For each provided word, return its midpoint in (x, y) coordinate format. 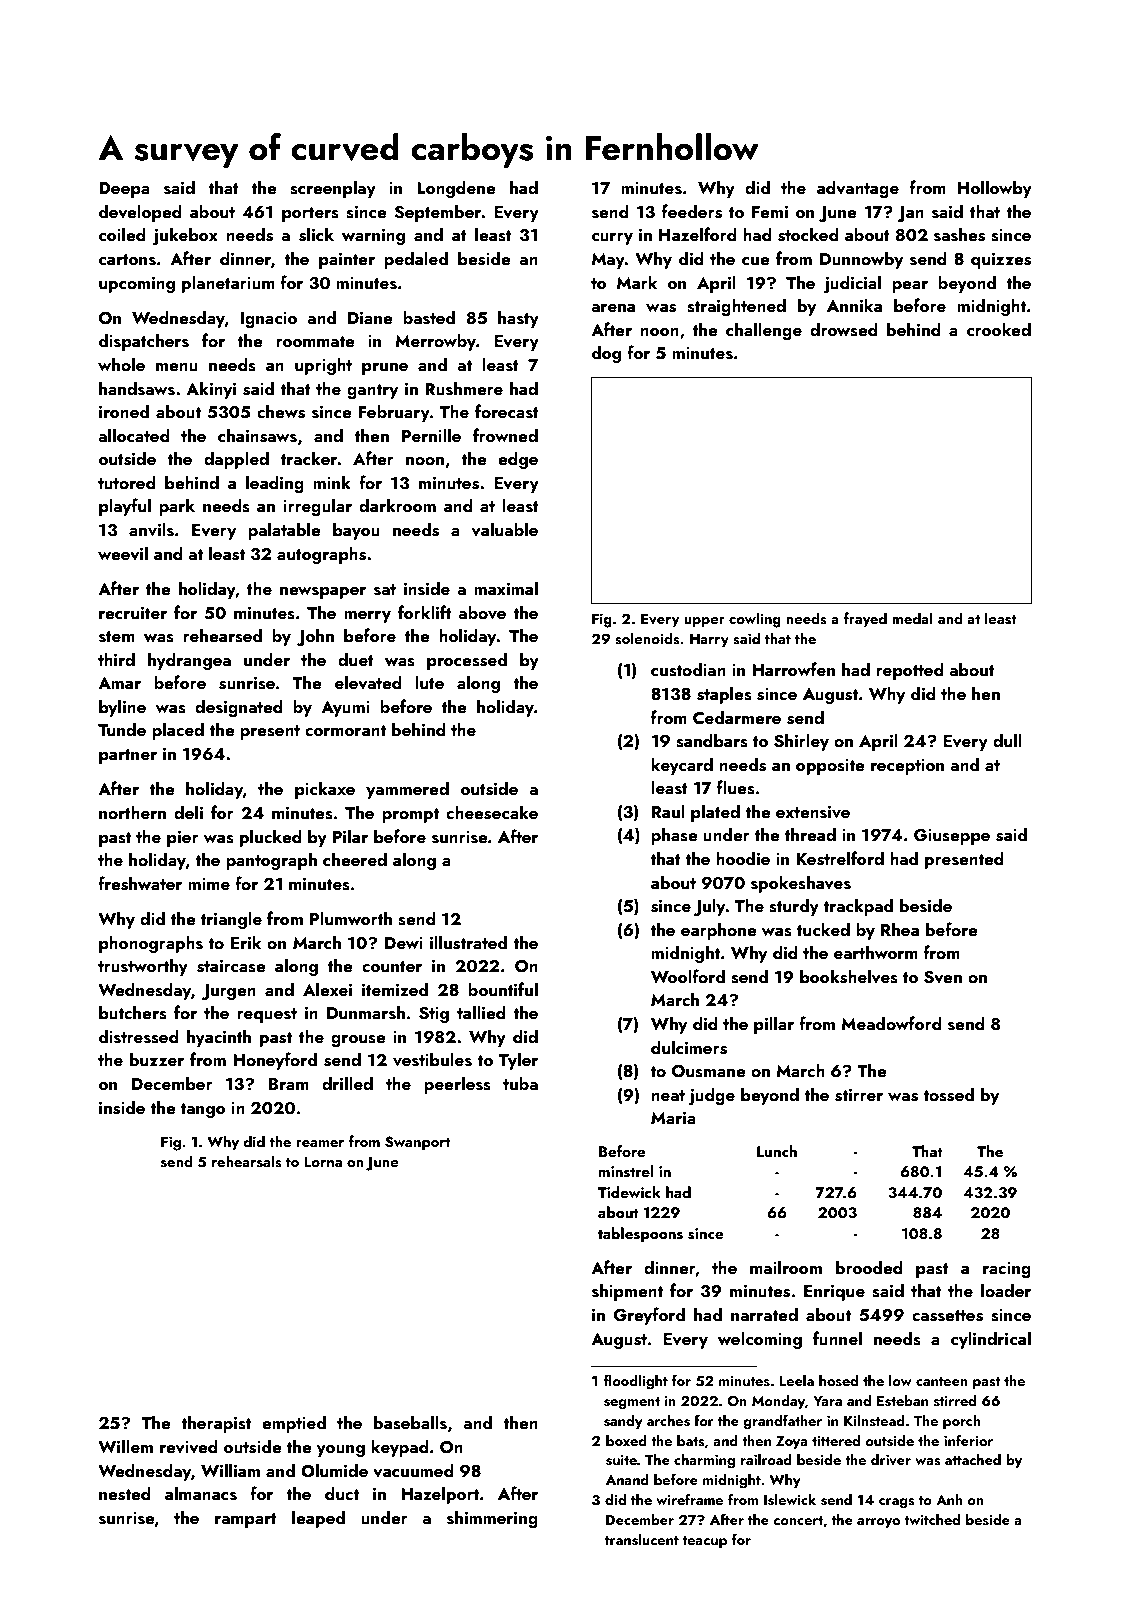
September (438, 213)
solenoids (647, 638)
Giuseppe (952, 837)
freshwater (140, 883)
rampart (246, 1520)
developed (140, 213)
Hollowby (995, 189)
